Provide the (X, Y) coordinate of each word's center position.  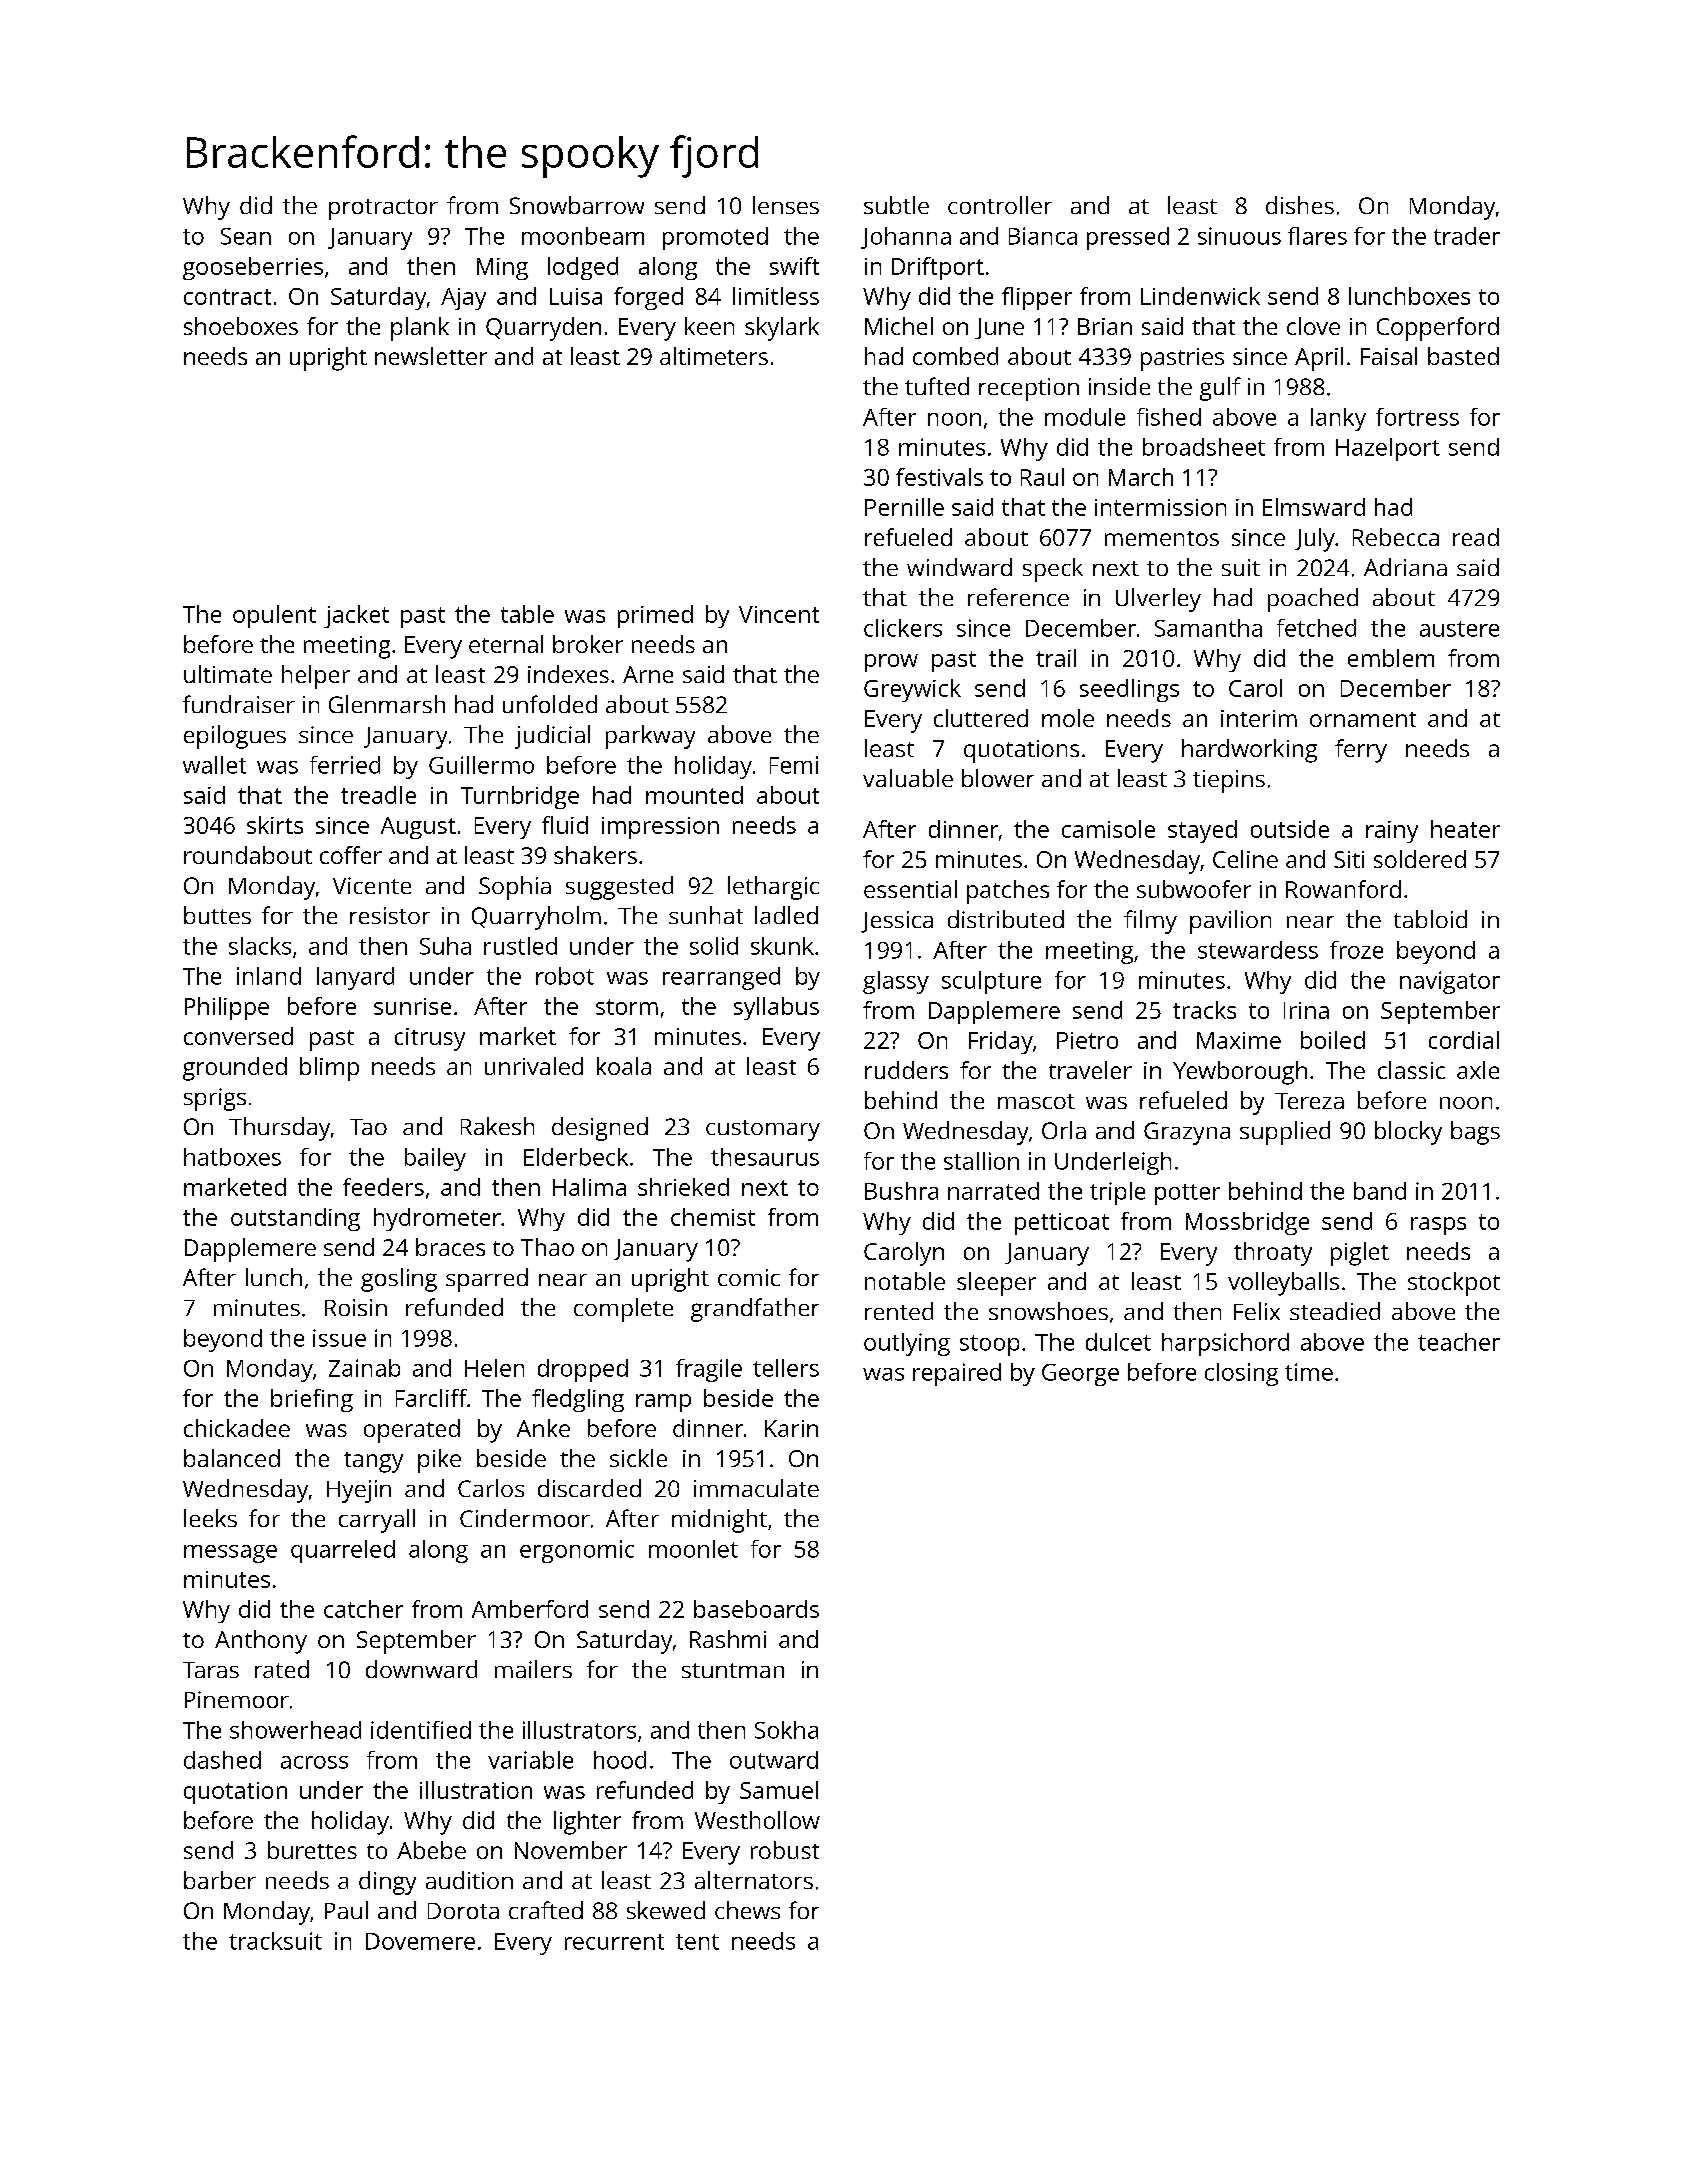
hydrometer (437, 1219)
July (1315, 540)
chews (747, 1910)
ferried (345, 765)
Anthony (261, 1642)
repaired (957, 1374)
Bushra (901, 1191)
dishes (1300, 205)
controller (1000, 205)
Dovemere (420, 1941)
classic (1411, 1070)
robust (785, 1850)
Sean (246, 236)
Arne (648, 674)
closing (1241, 1374)
